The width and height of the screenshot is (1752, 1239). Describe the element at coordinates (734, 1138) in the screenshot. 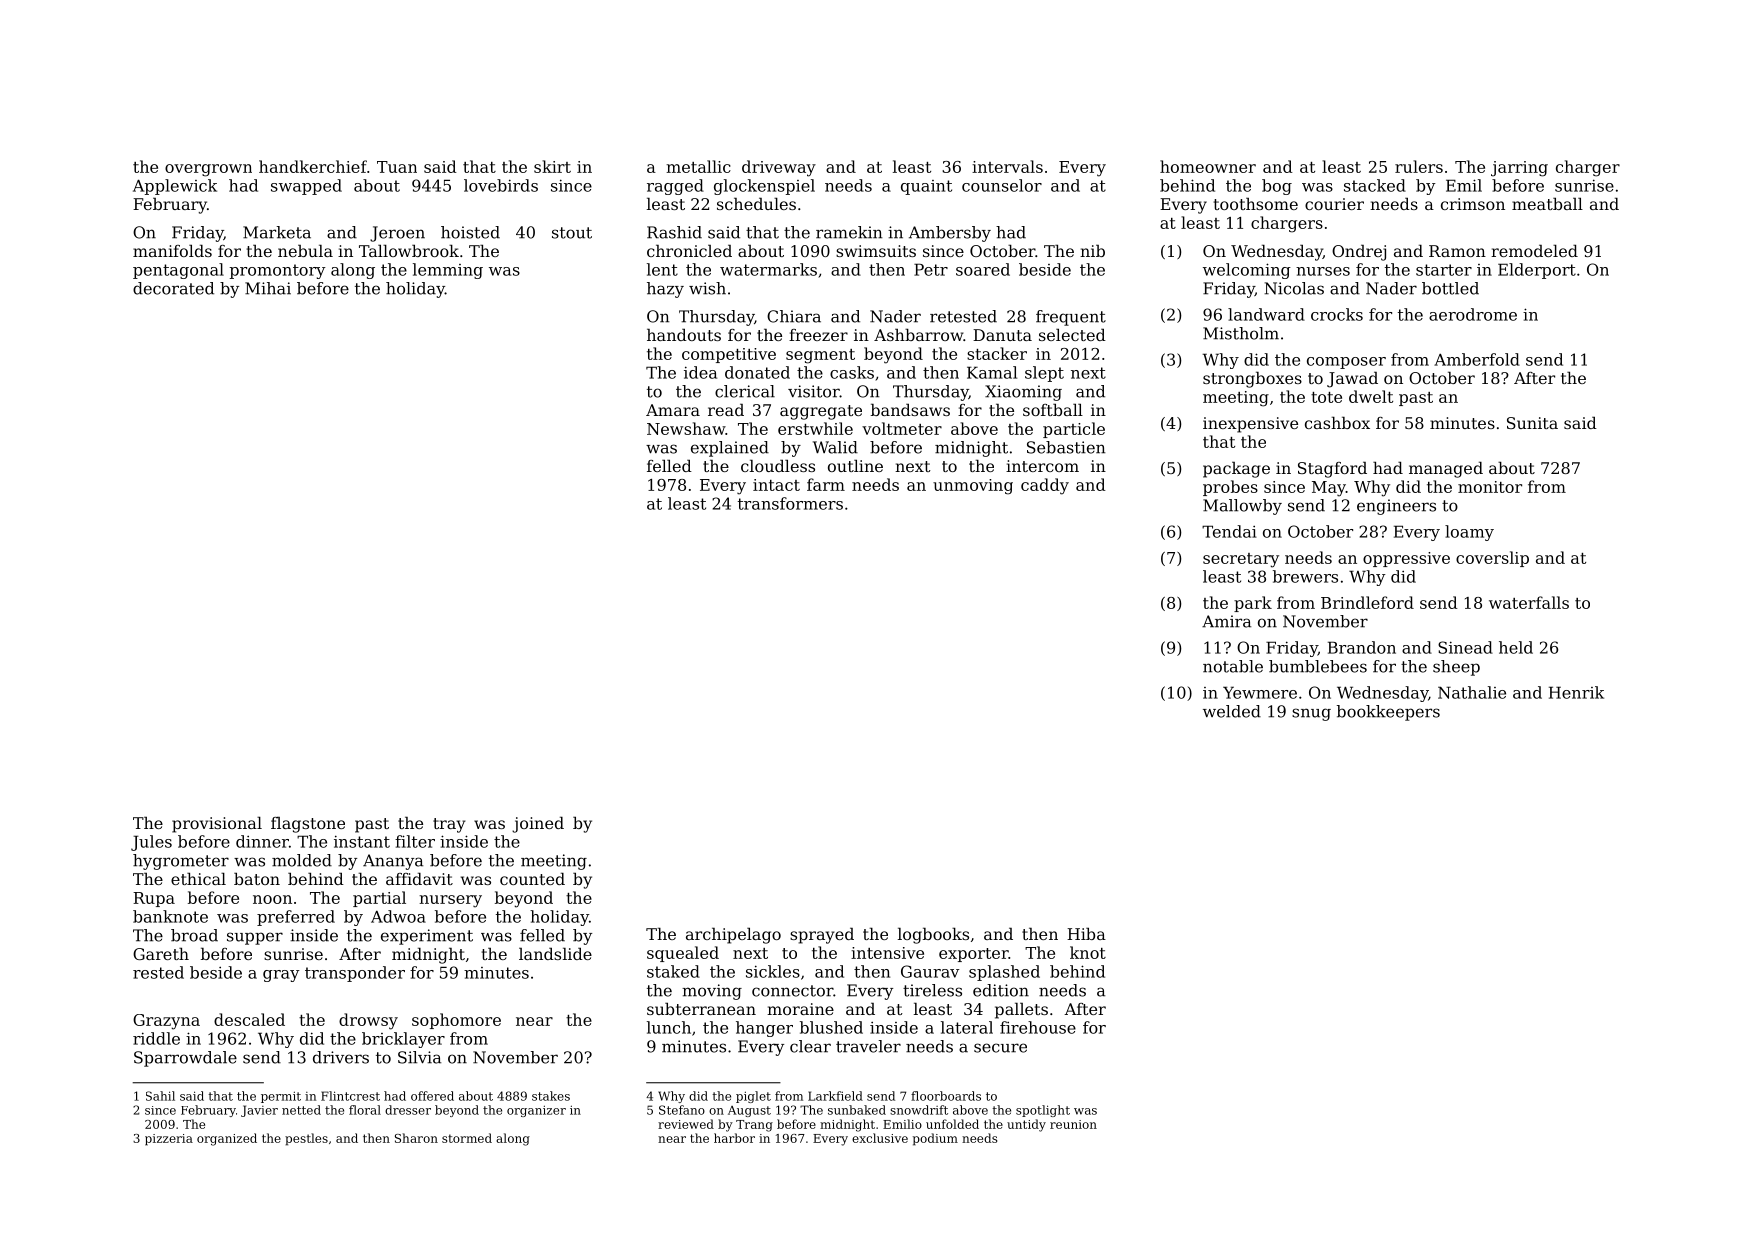

I see `harbor` at that location.
